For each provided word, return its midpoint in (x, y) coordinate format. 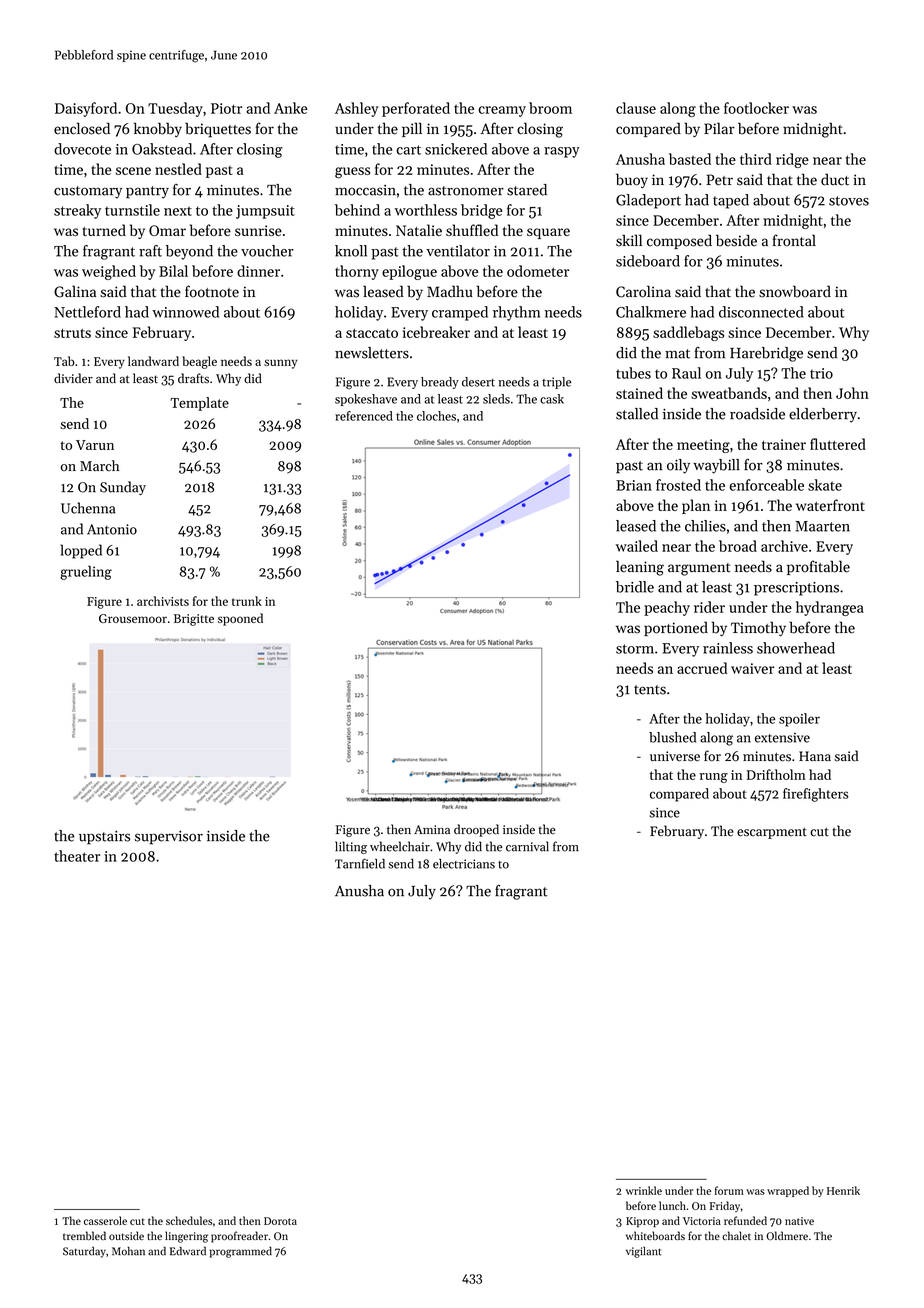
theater (77, 856)
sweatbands (729, 393)
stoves (849, 201)
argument (699, 569)
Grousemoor (133, 618)
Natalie (419, 230)
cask (552, 399)
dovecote (82, 149)
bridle (635, 587)
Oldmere (787, 1235)
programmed (241, 1252)
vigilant (643, 1252)
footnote (212, 291)
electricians (464, 864)
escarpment (772, 833)
